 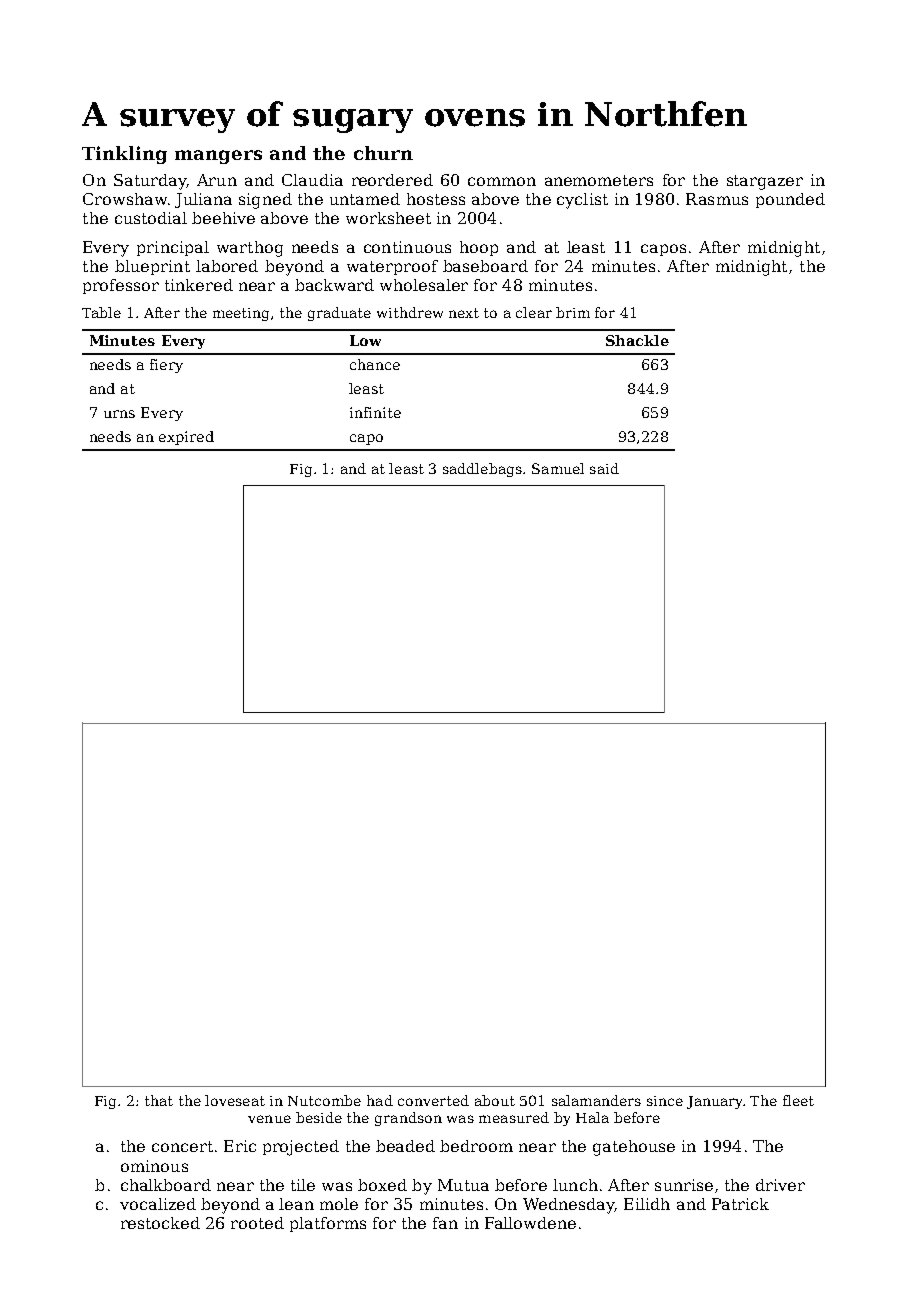 I want to click on Fallowdene, so click(x=530, y=1223).
